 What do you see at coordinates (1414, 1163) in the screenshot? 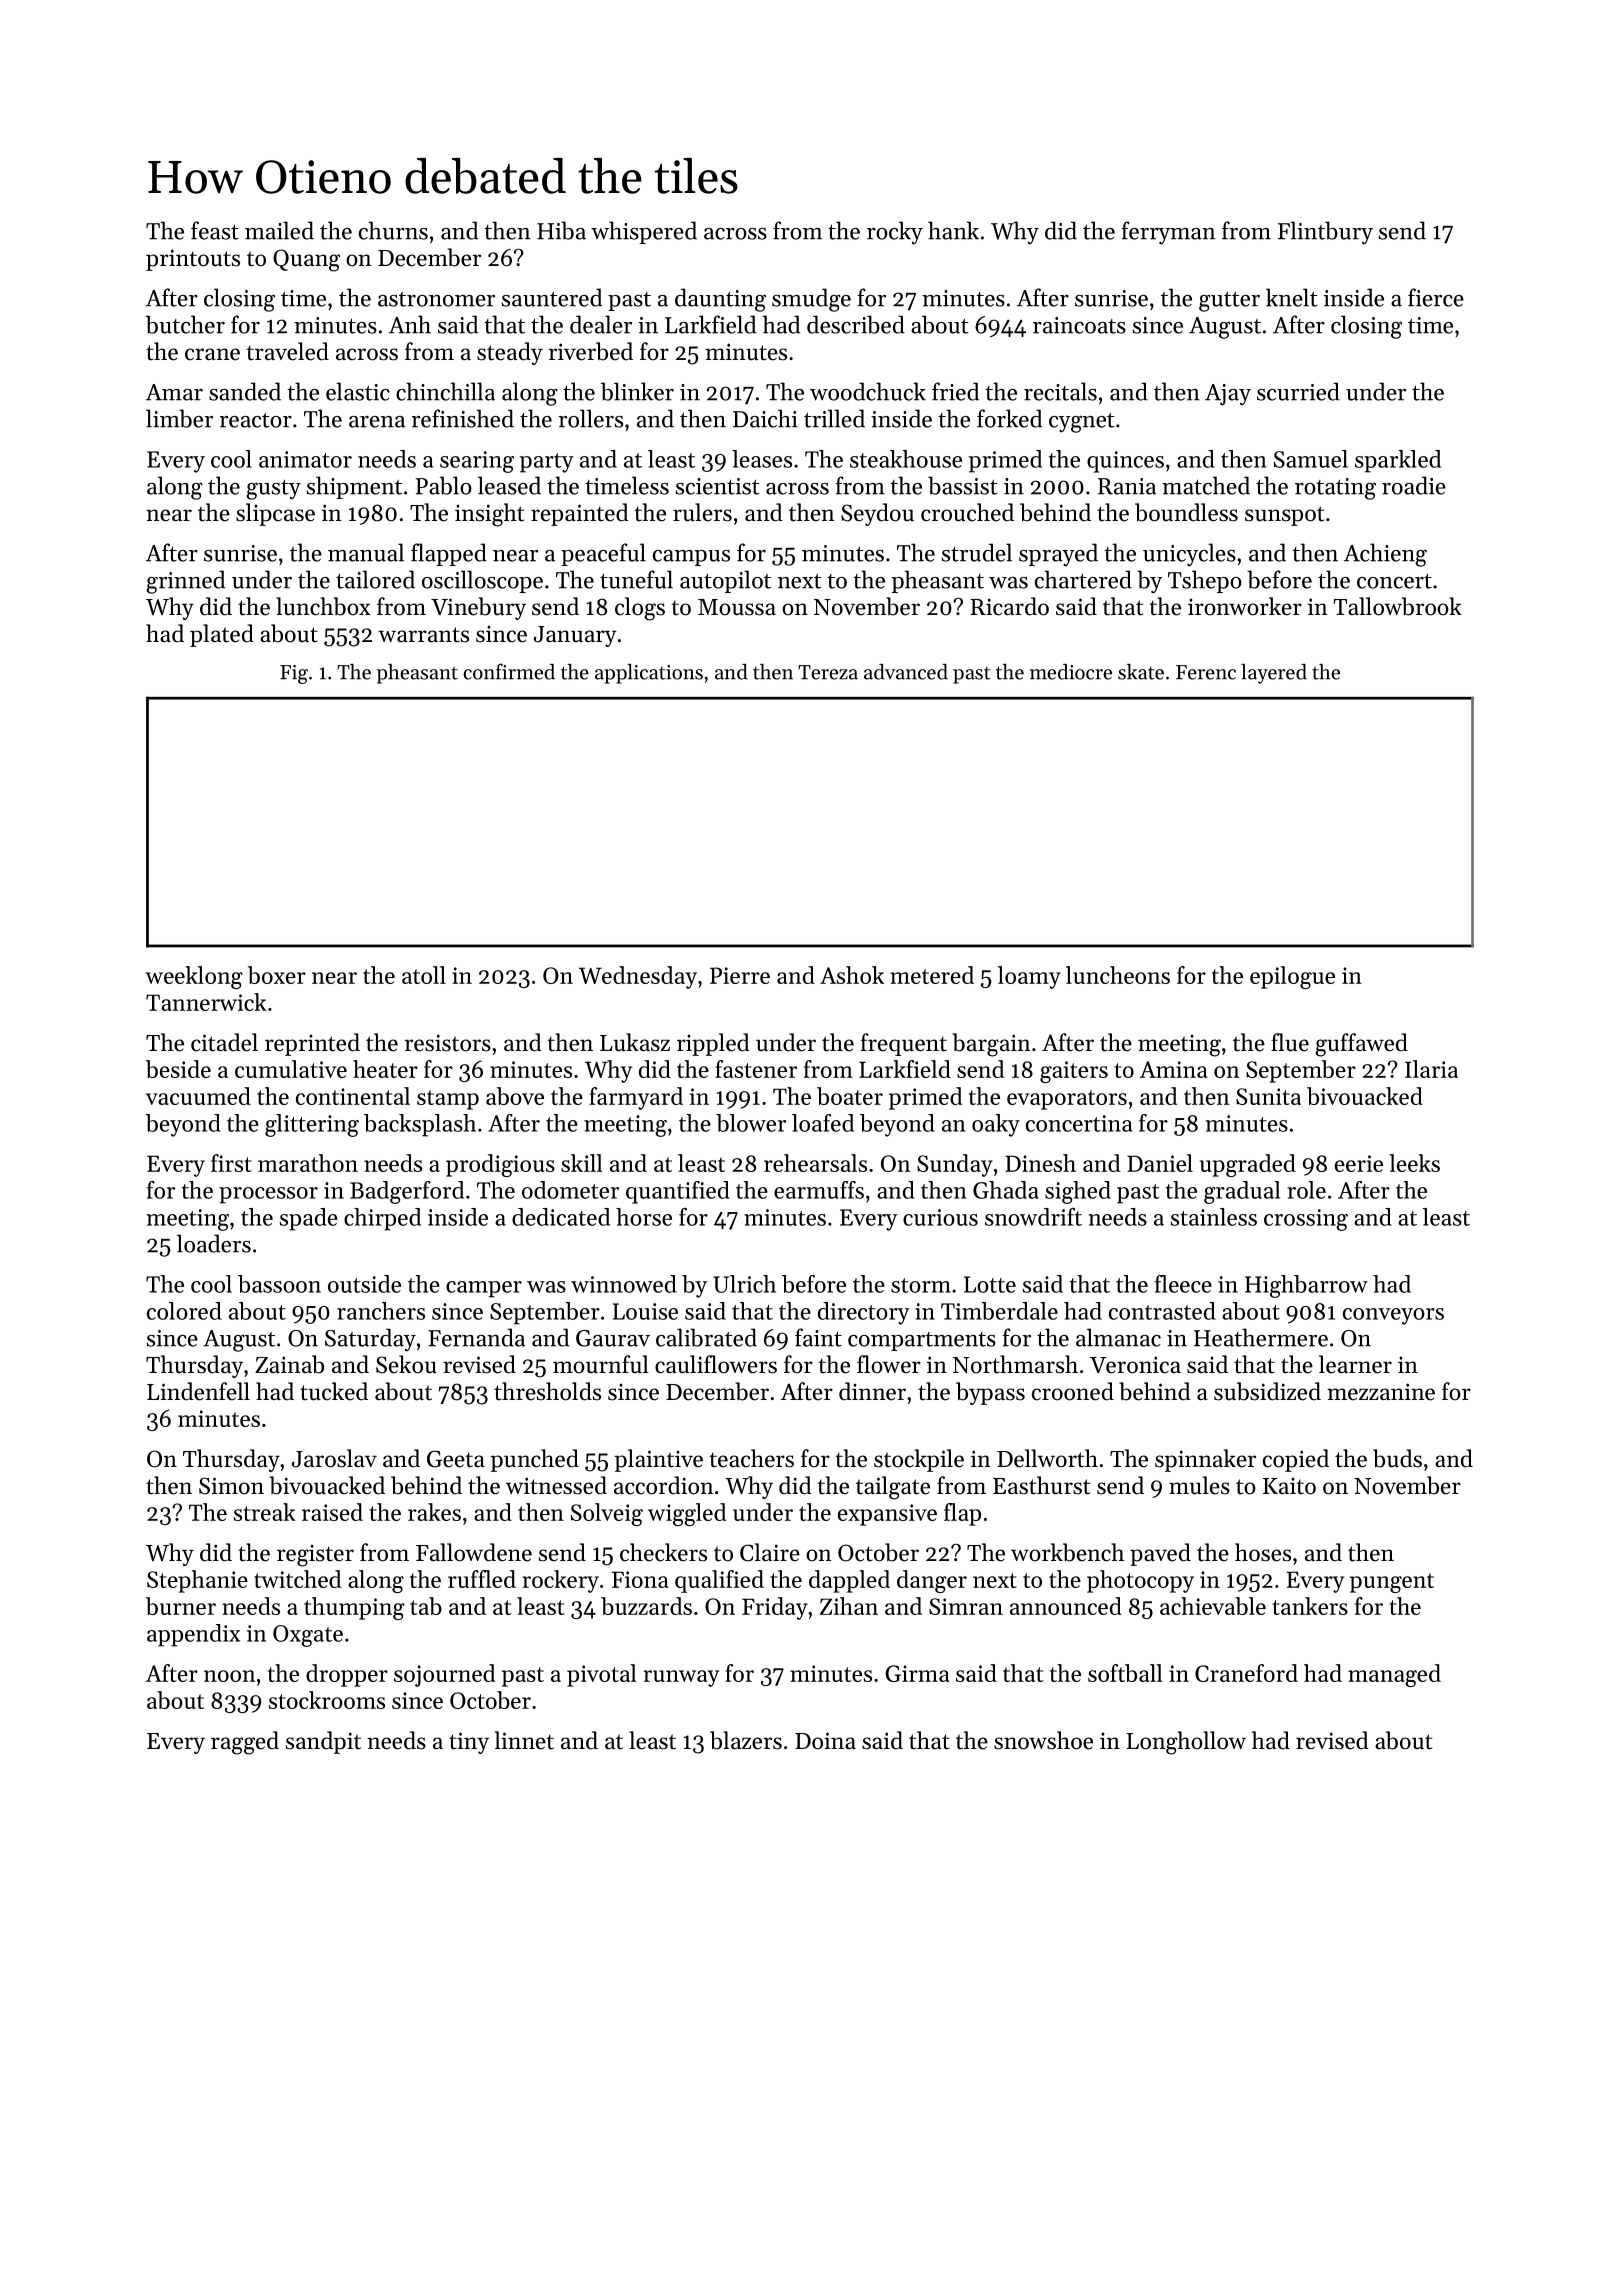
I see `leeks` at bounding box center [1414, 1163].
